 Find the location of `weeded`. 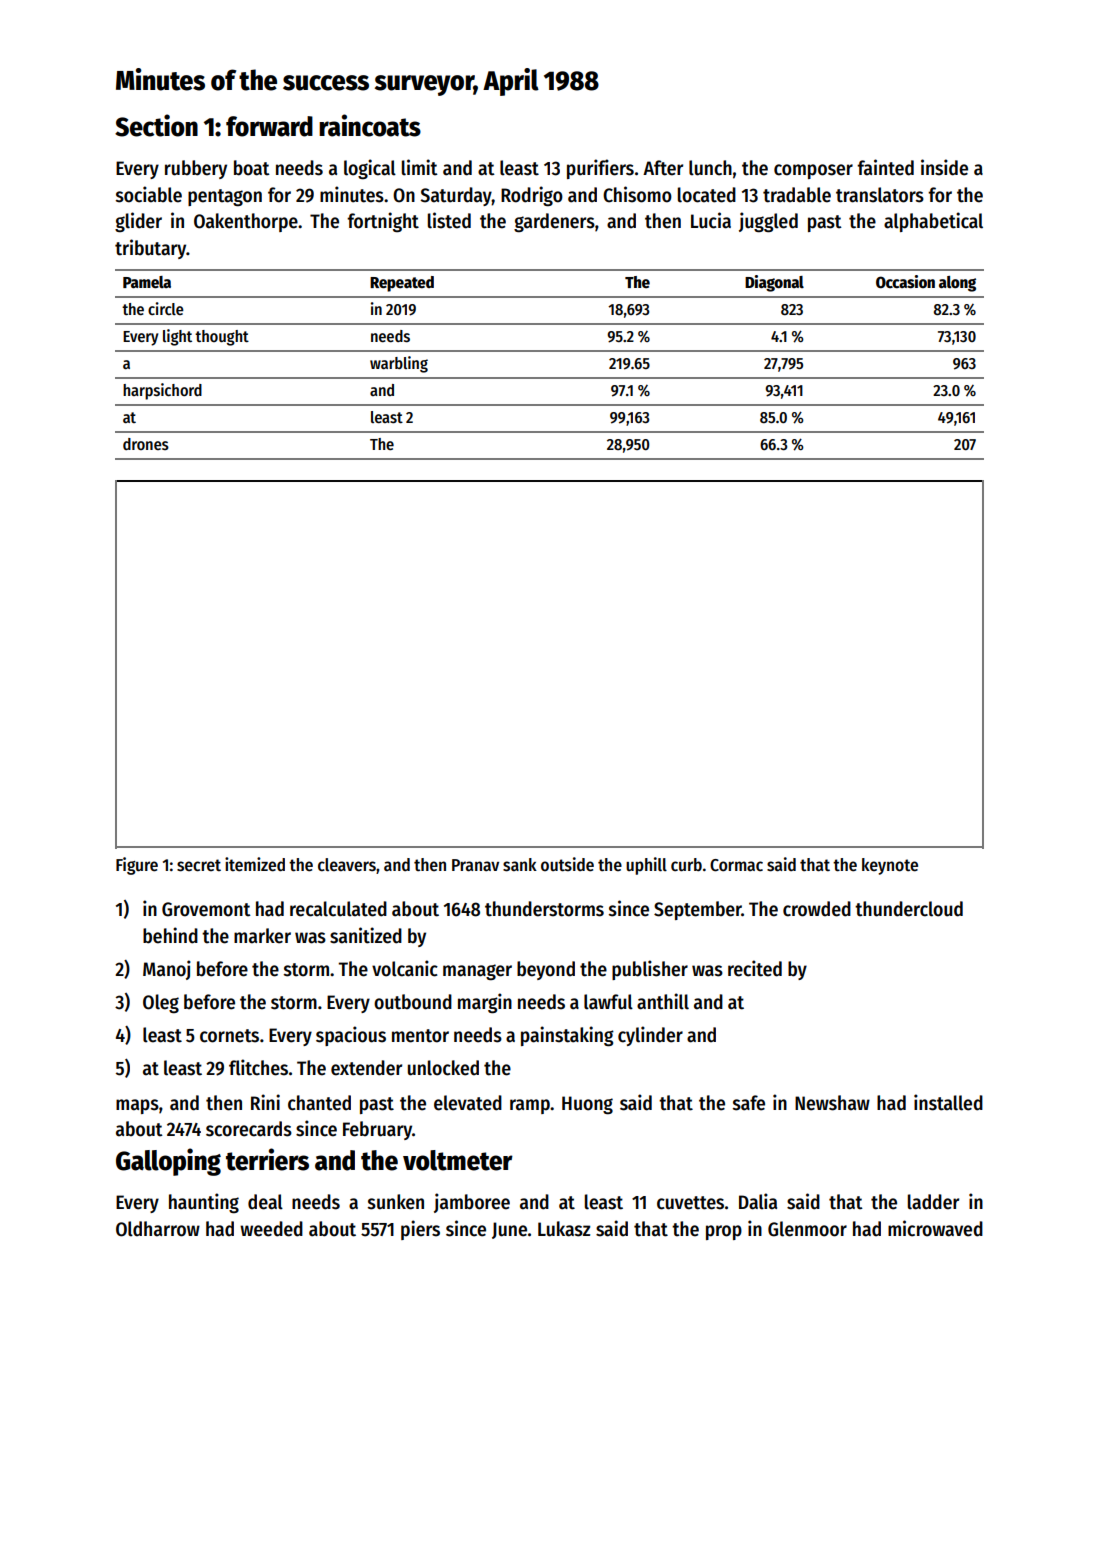

weeded is located at coordinates (271, 1229).
